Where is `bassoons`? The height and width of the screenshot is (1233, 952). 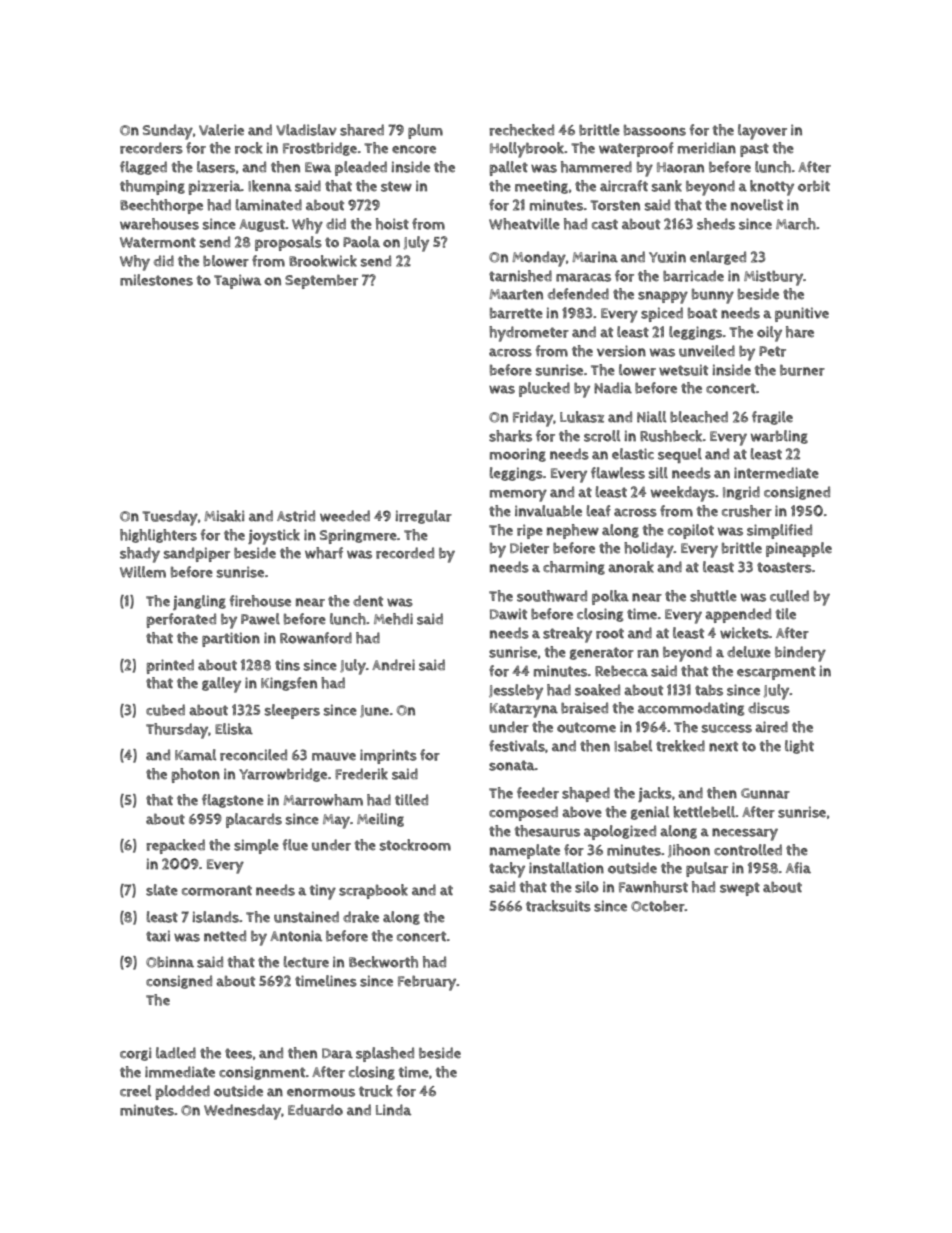
bassoons is located at coordinates (655, 130).
